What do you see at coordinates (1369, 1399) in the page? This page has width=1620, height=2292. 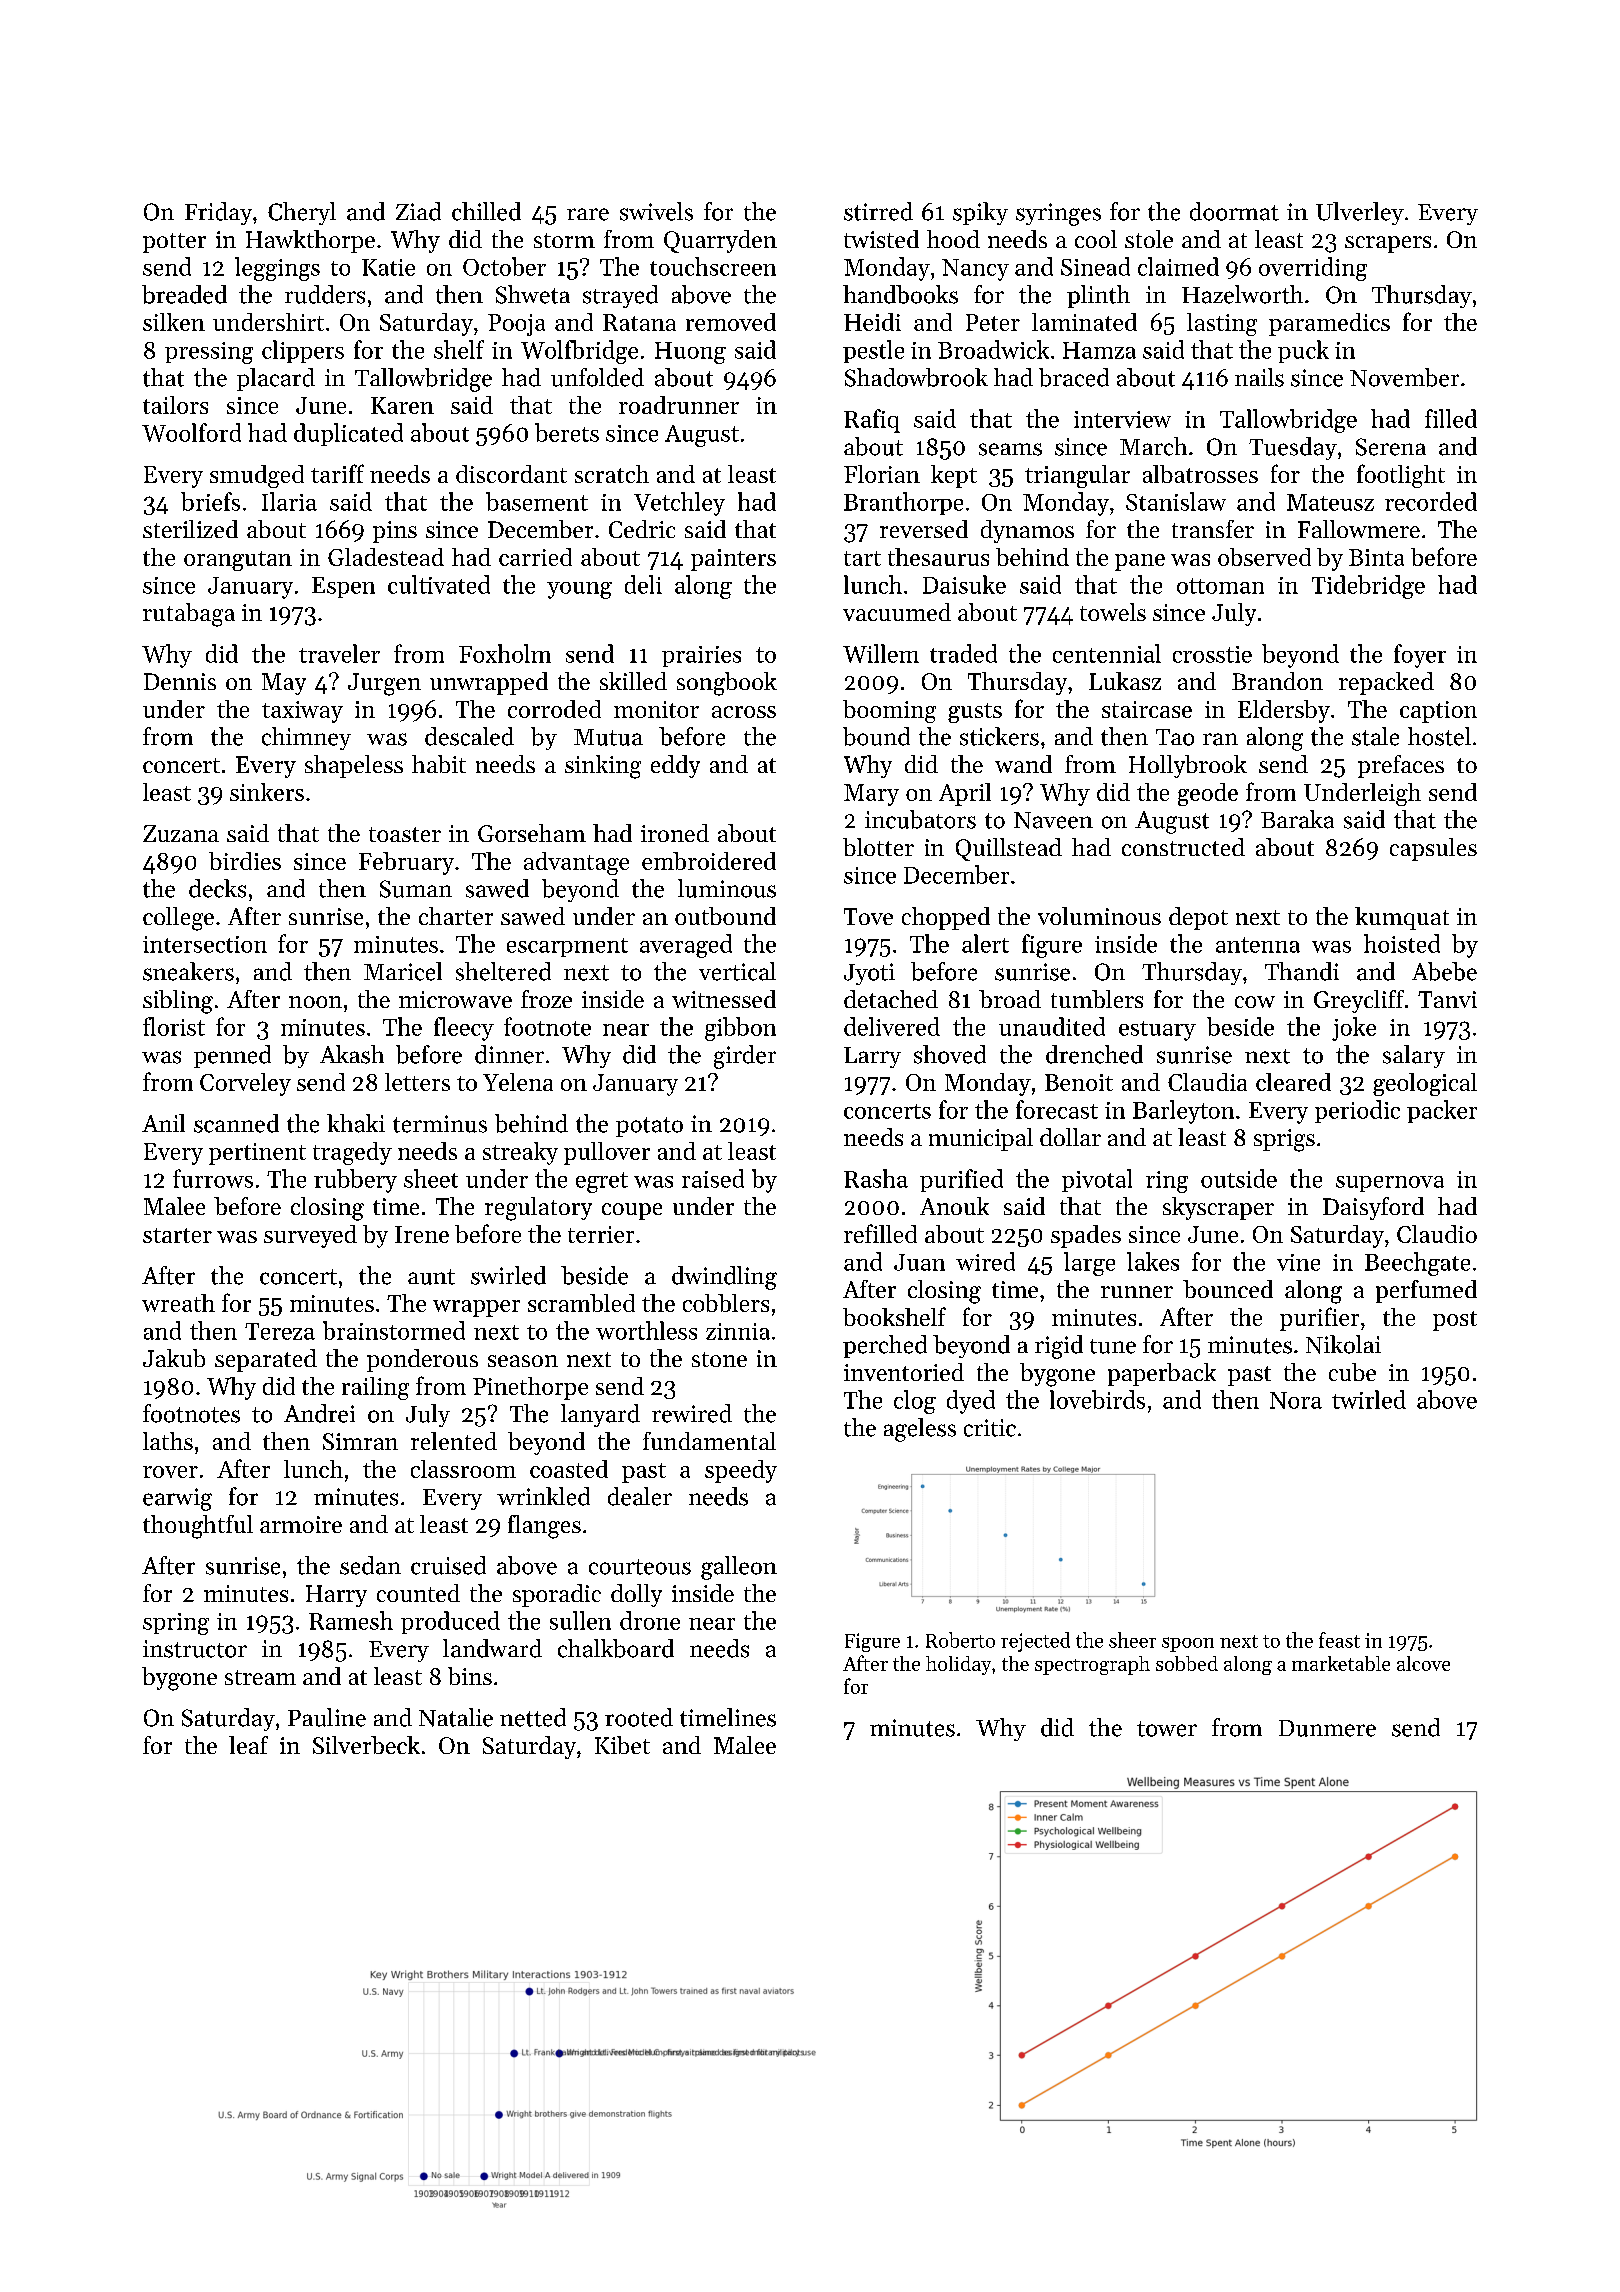 I see `twirled` at bounding box center [1369, 1399].
